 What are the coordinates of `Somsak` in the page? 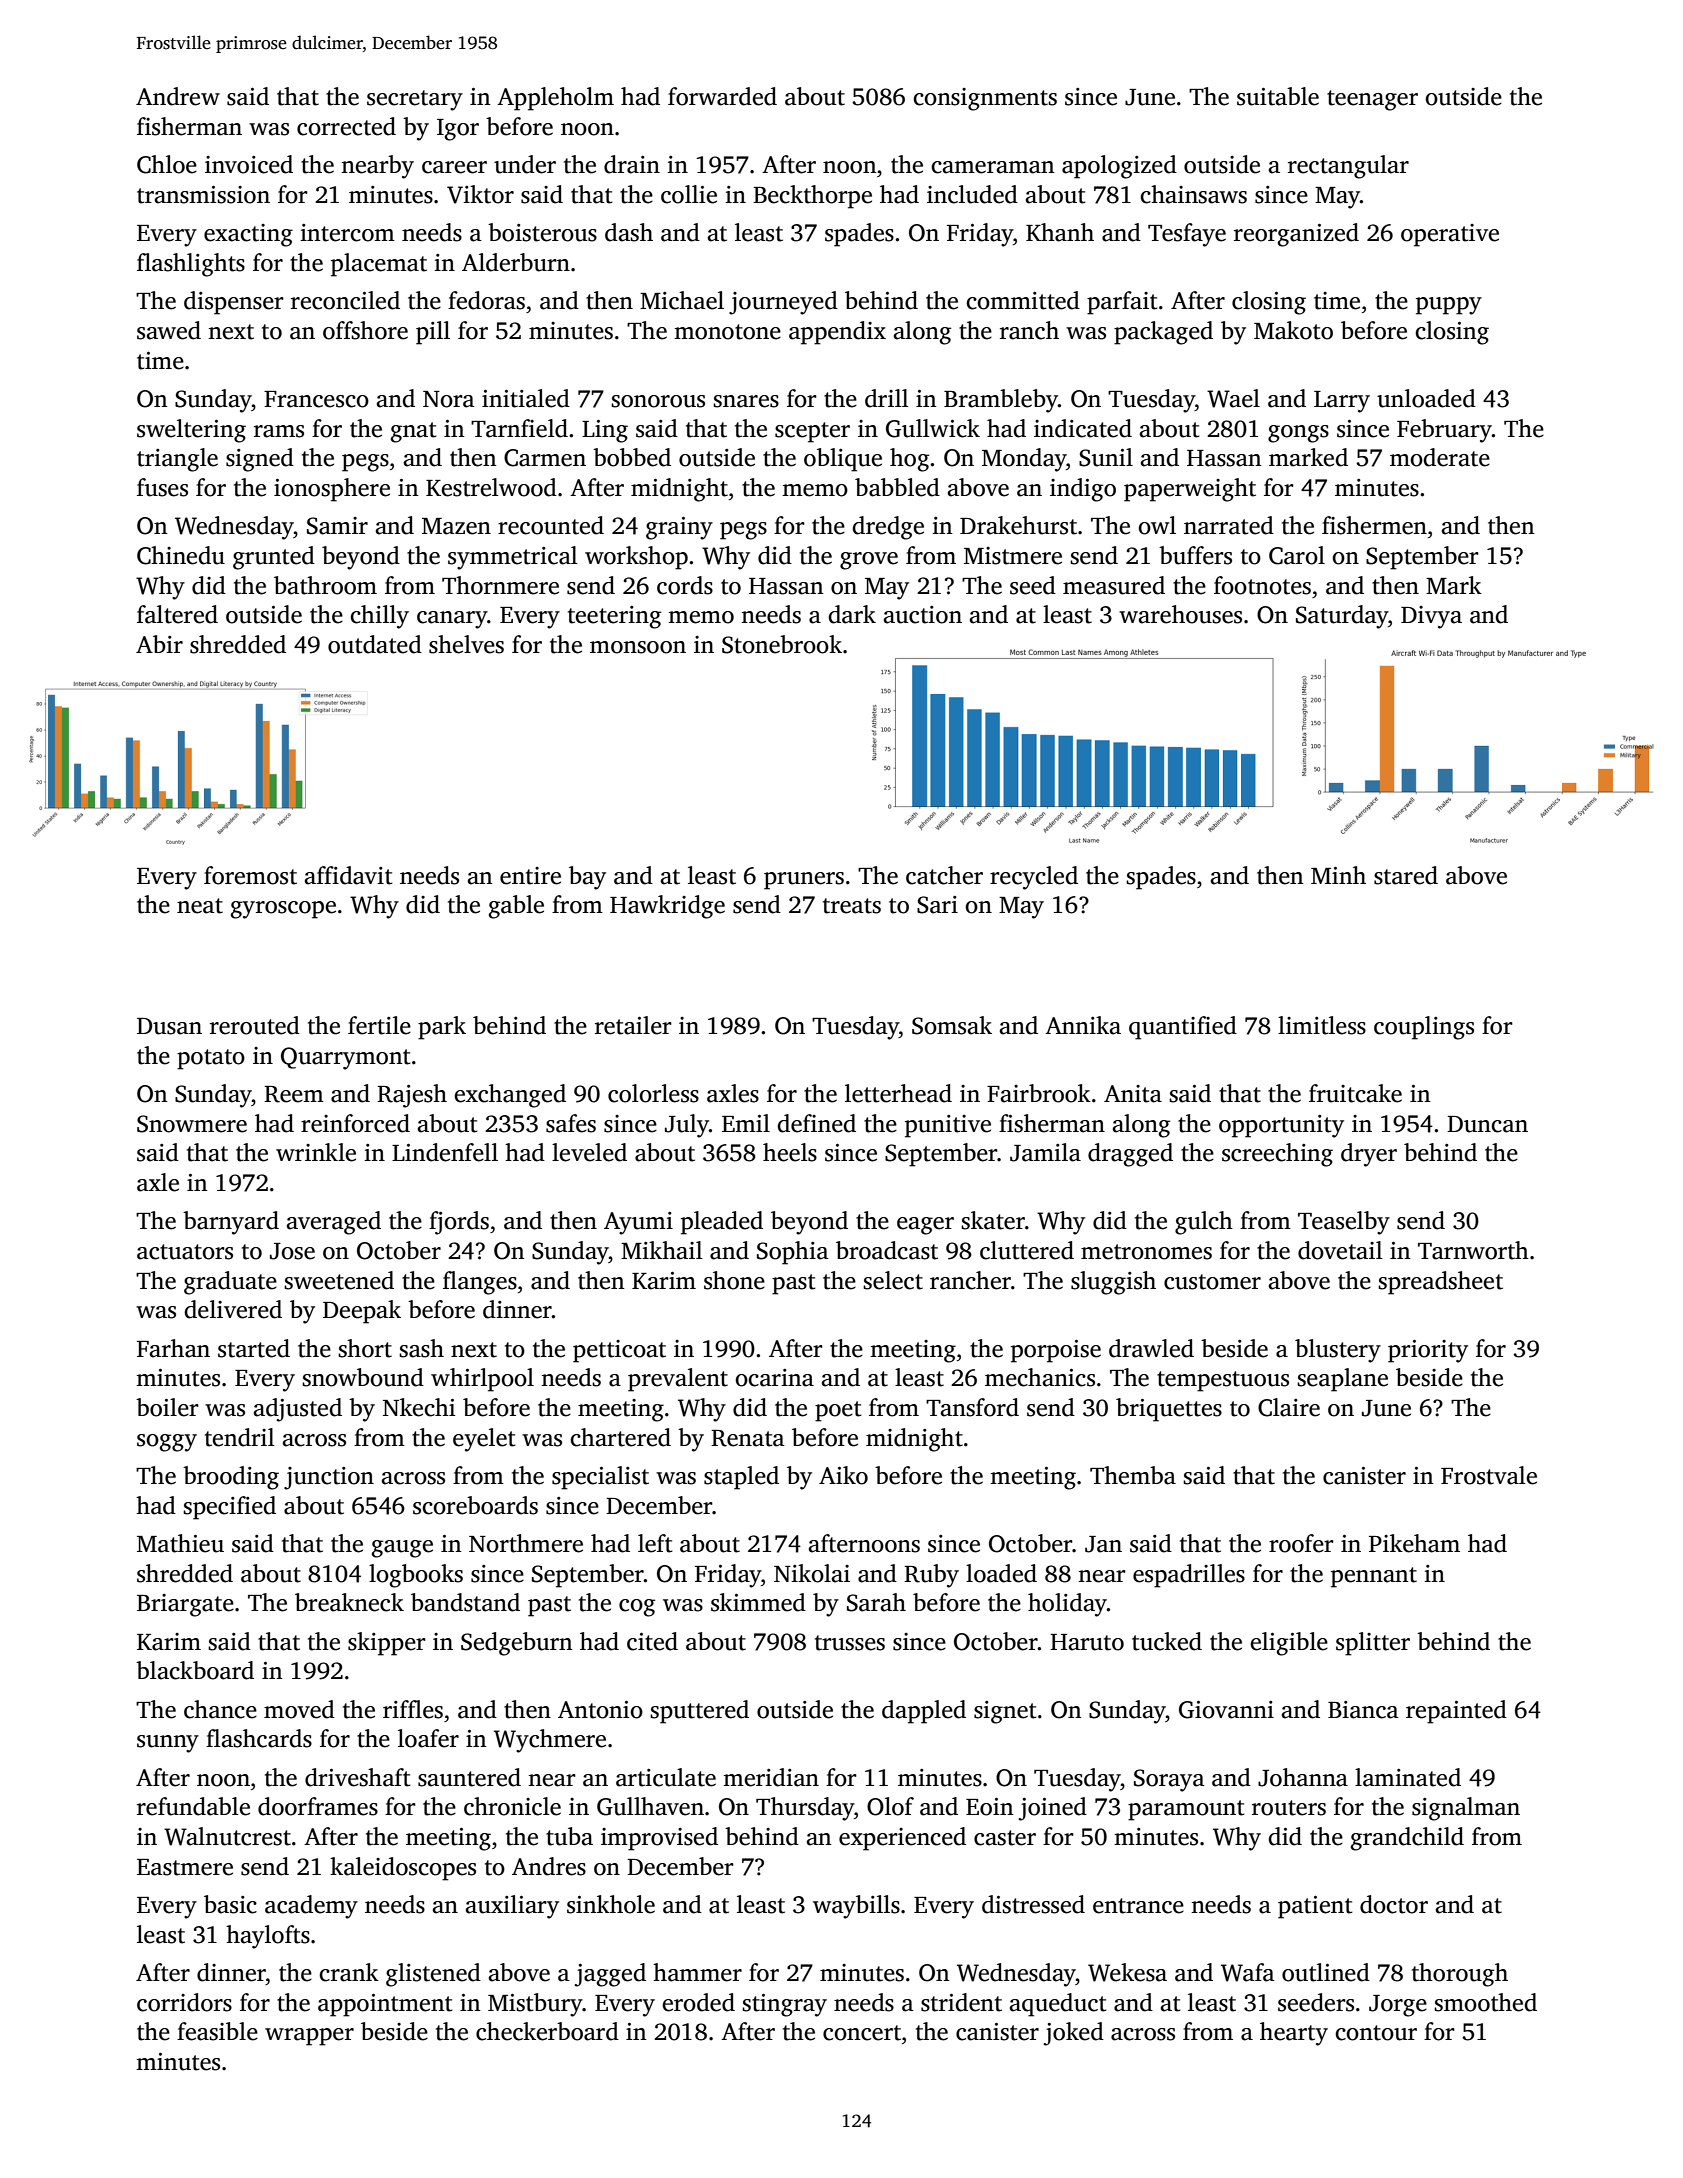 It's located at (952, 1025).
